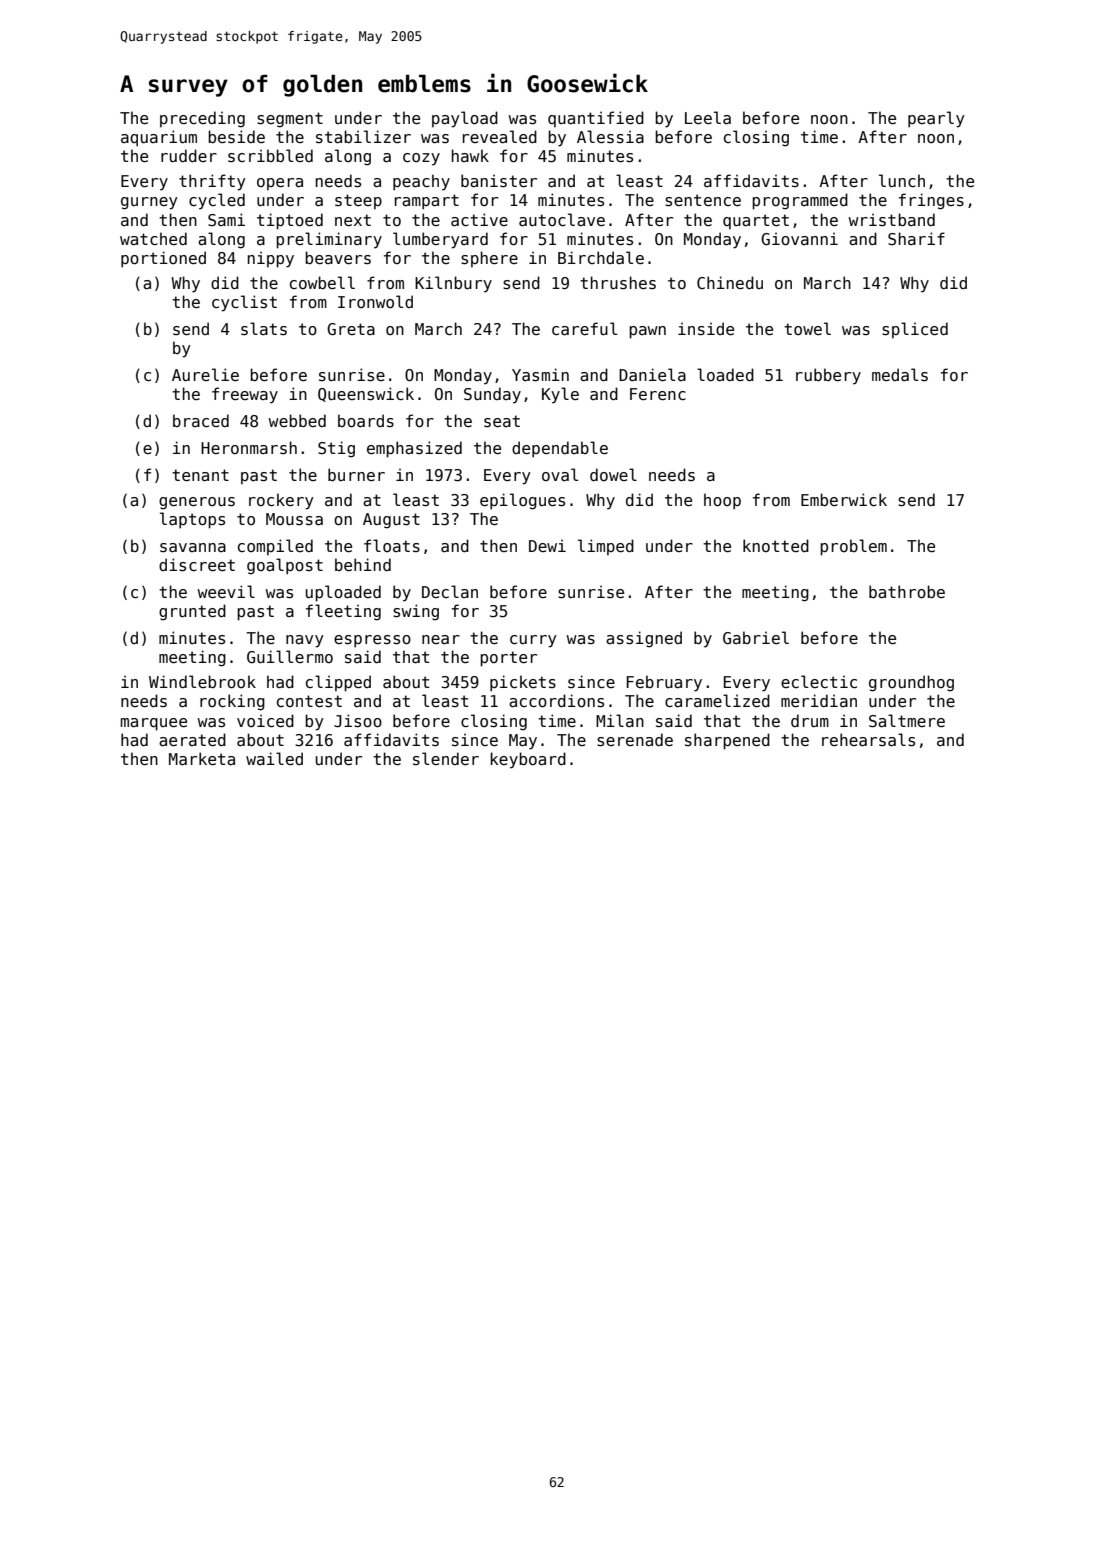  I want to click on limped, so click(606, 547).
